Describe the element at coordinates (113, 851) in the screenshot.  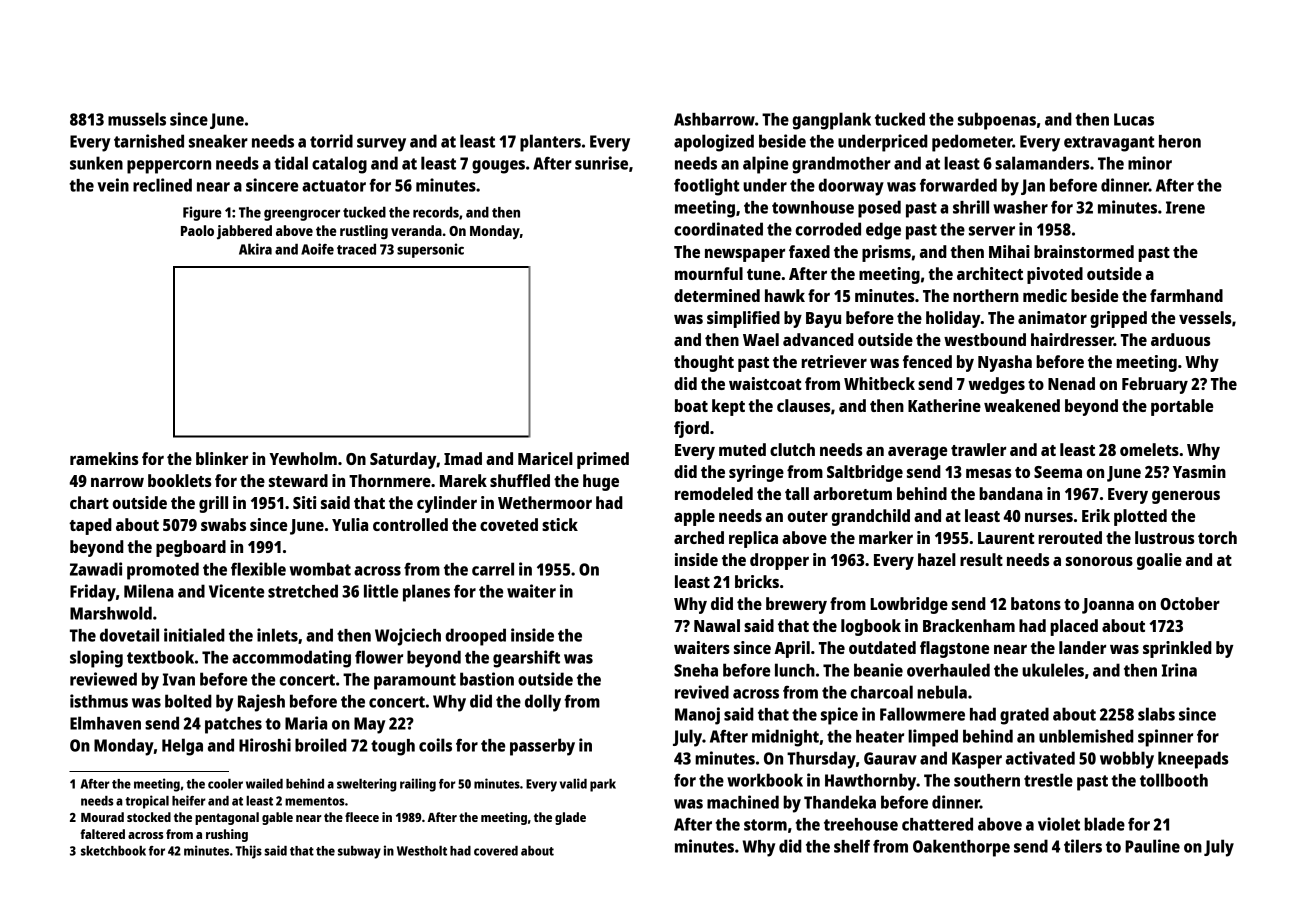
I see `sketchbook` at that location.
